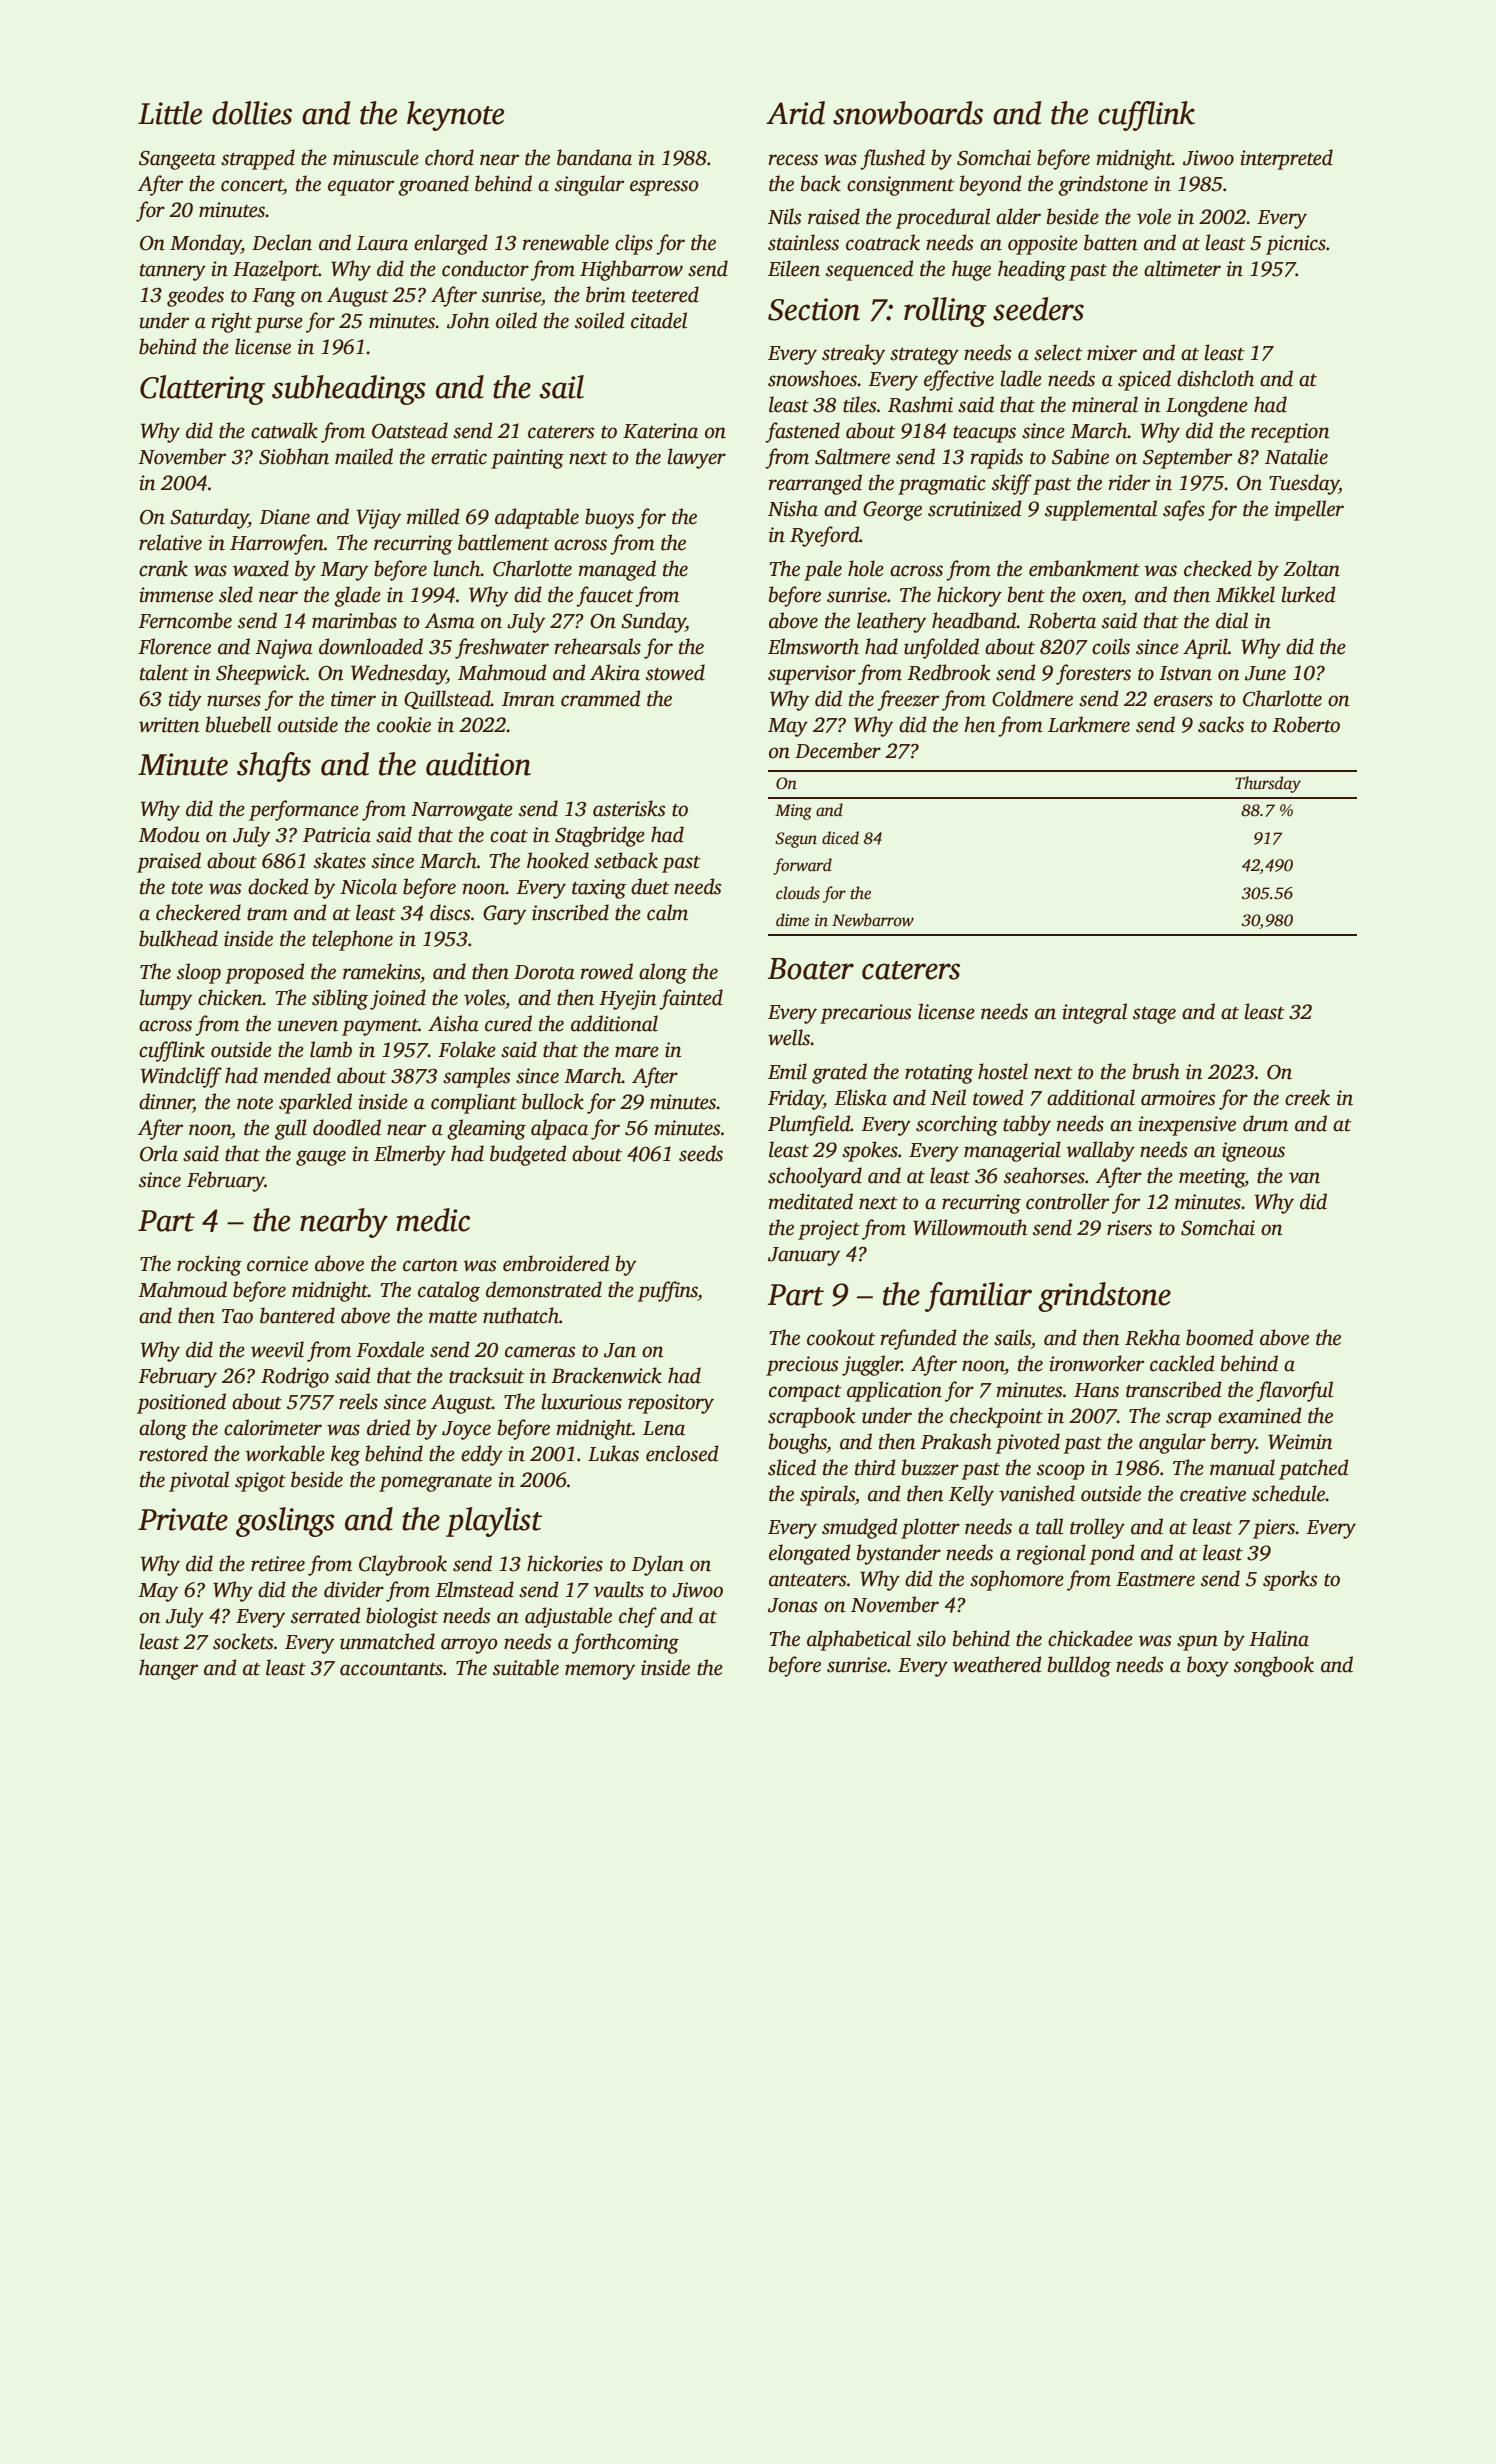 The image size is (1496, 2464). Describe the element at coordinates (908, 700) in the screenshot. I see `freezer` at that location.
